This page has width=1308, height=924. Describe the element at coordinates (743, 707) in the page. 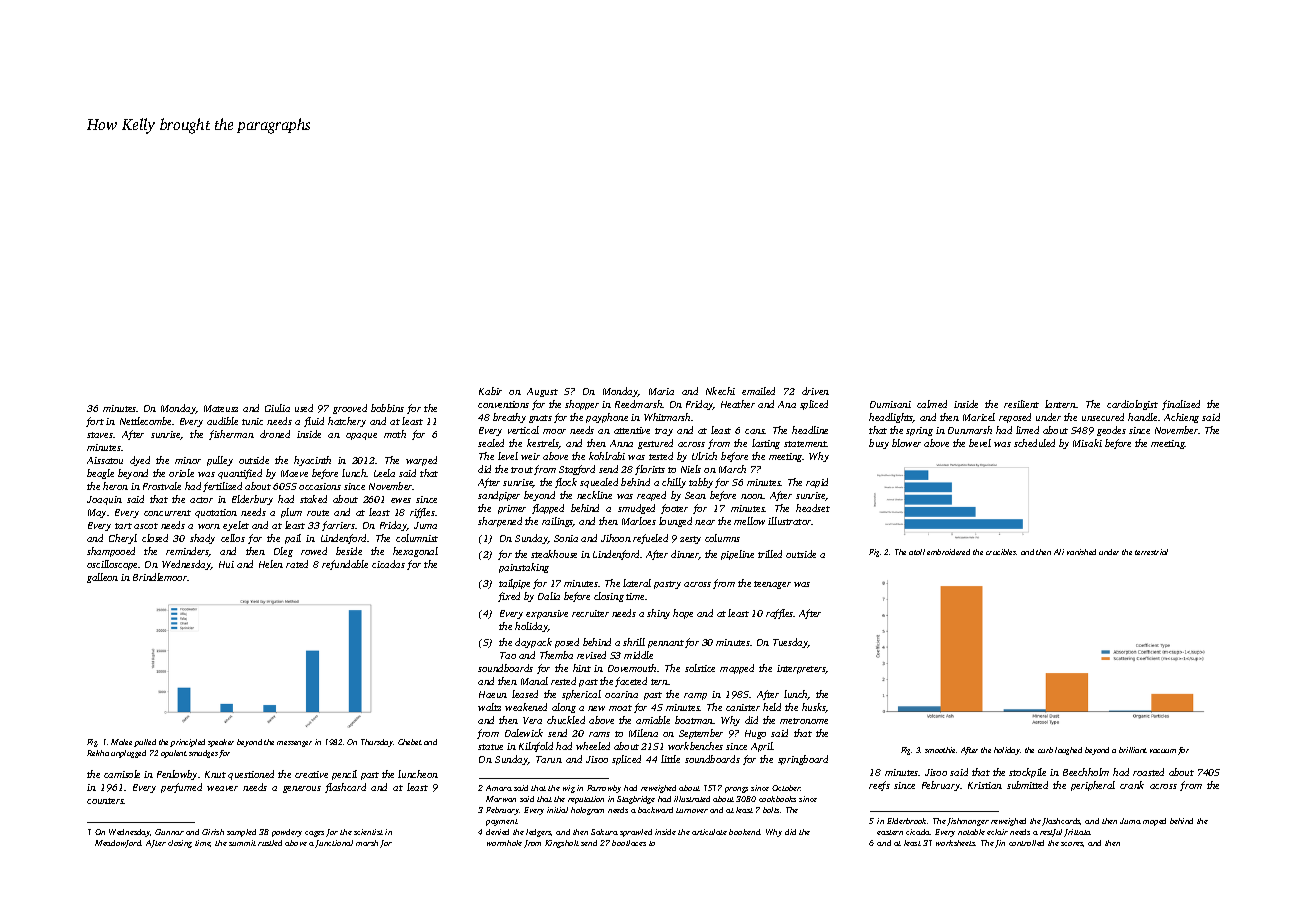

I see `canister` at that location.
